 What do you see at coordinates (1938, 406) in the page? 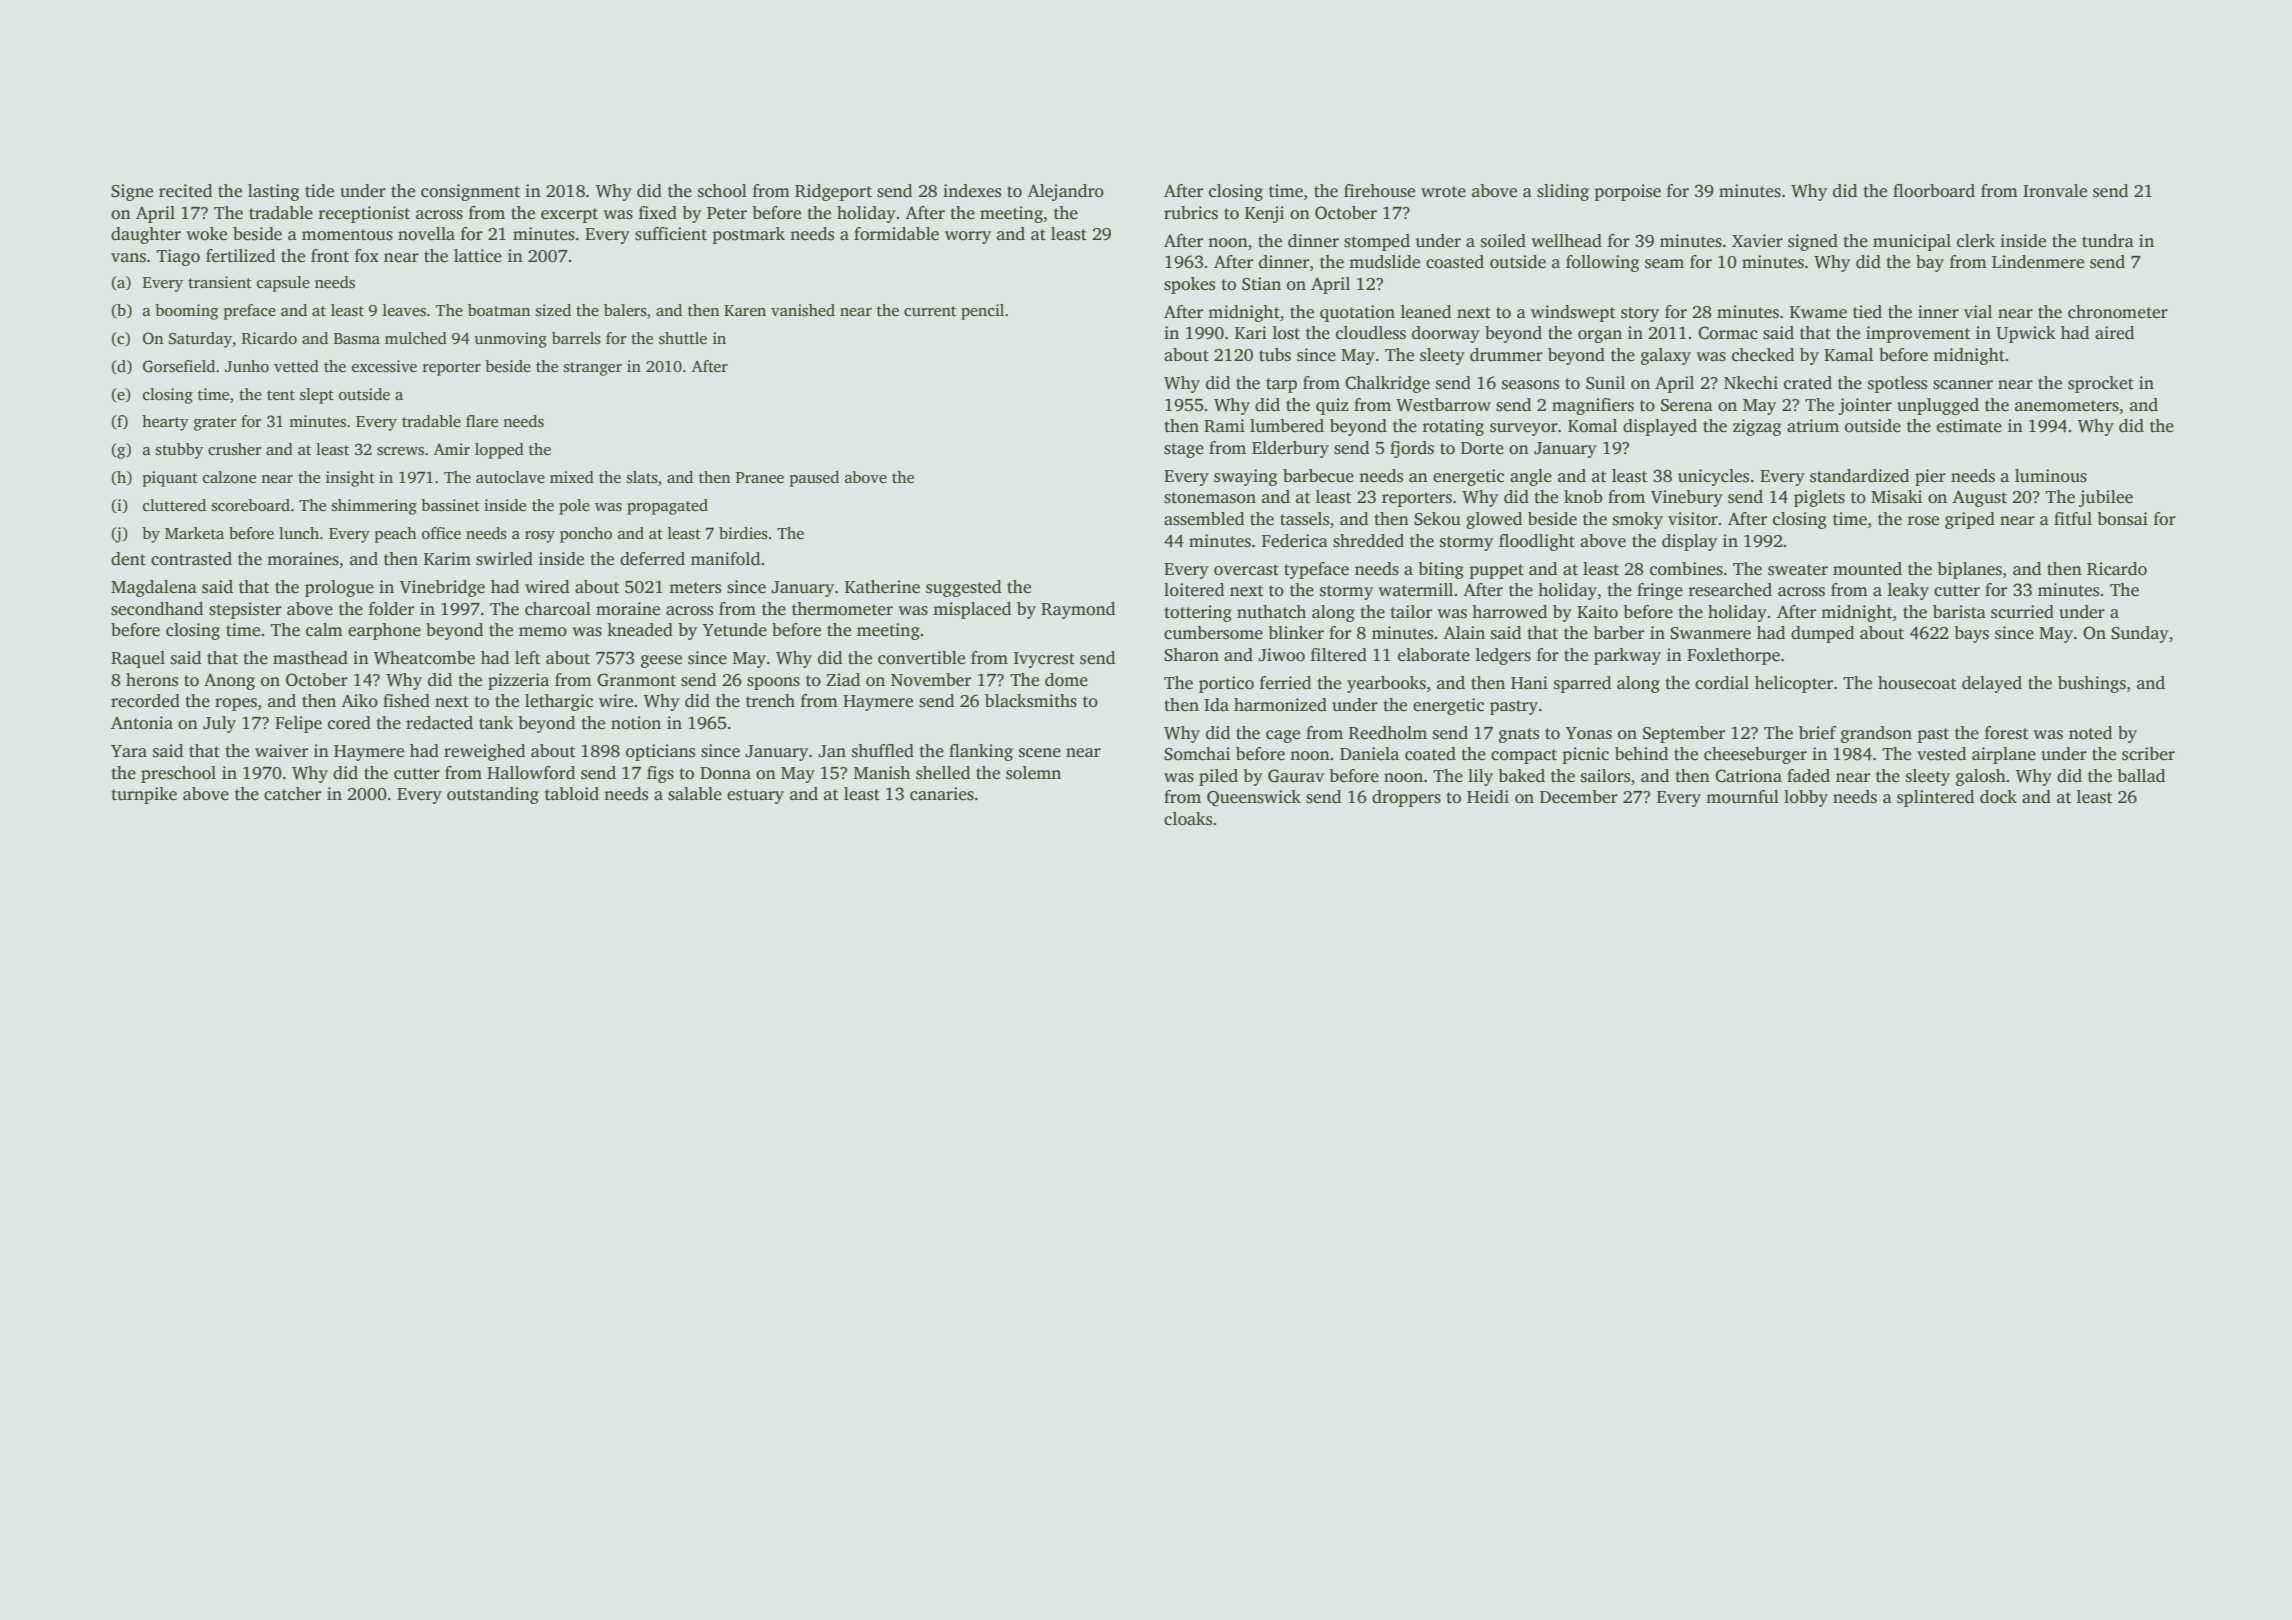
I see `unplugged` at bounding box center [1938, 406].
